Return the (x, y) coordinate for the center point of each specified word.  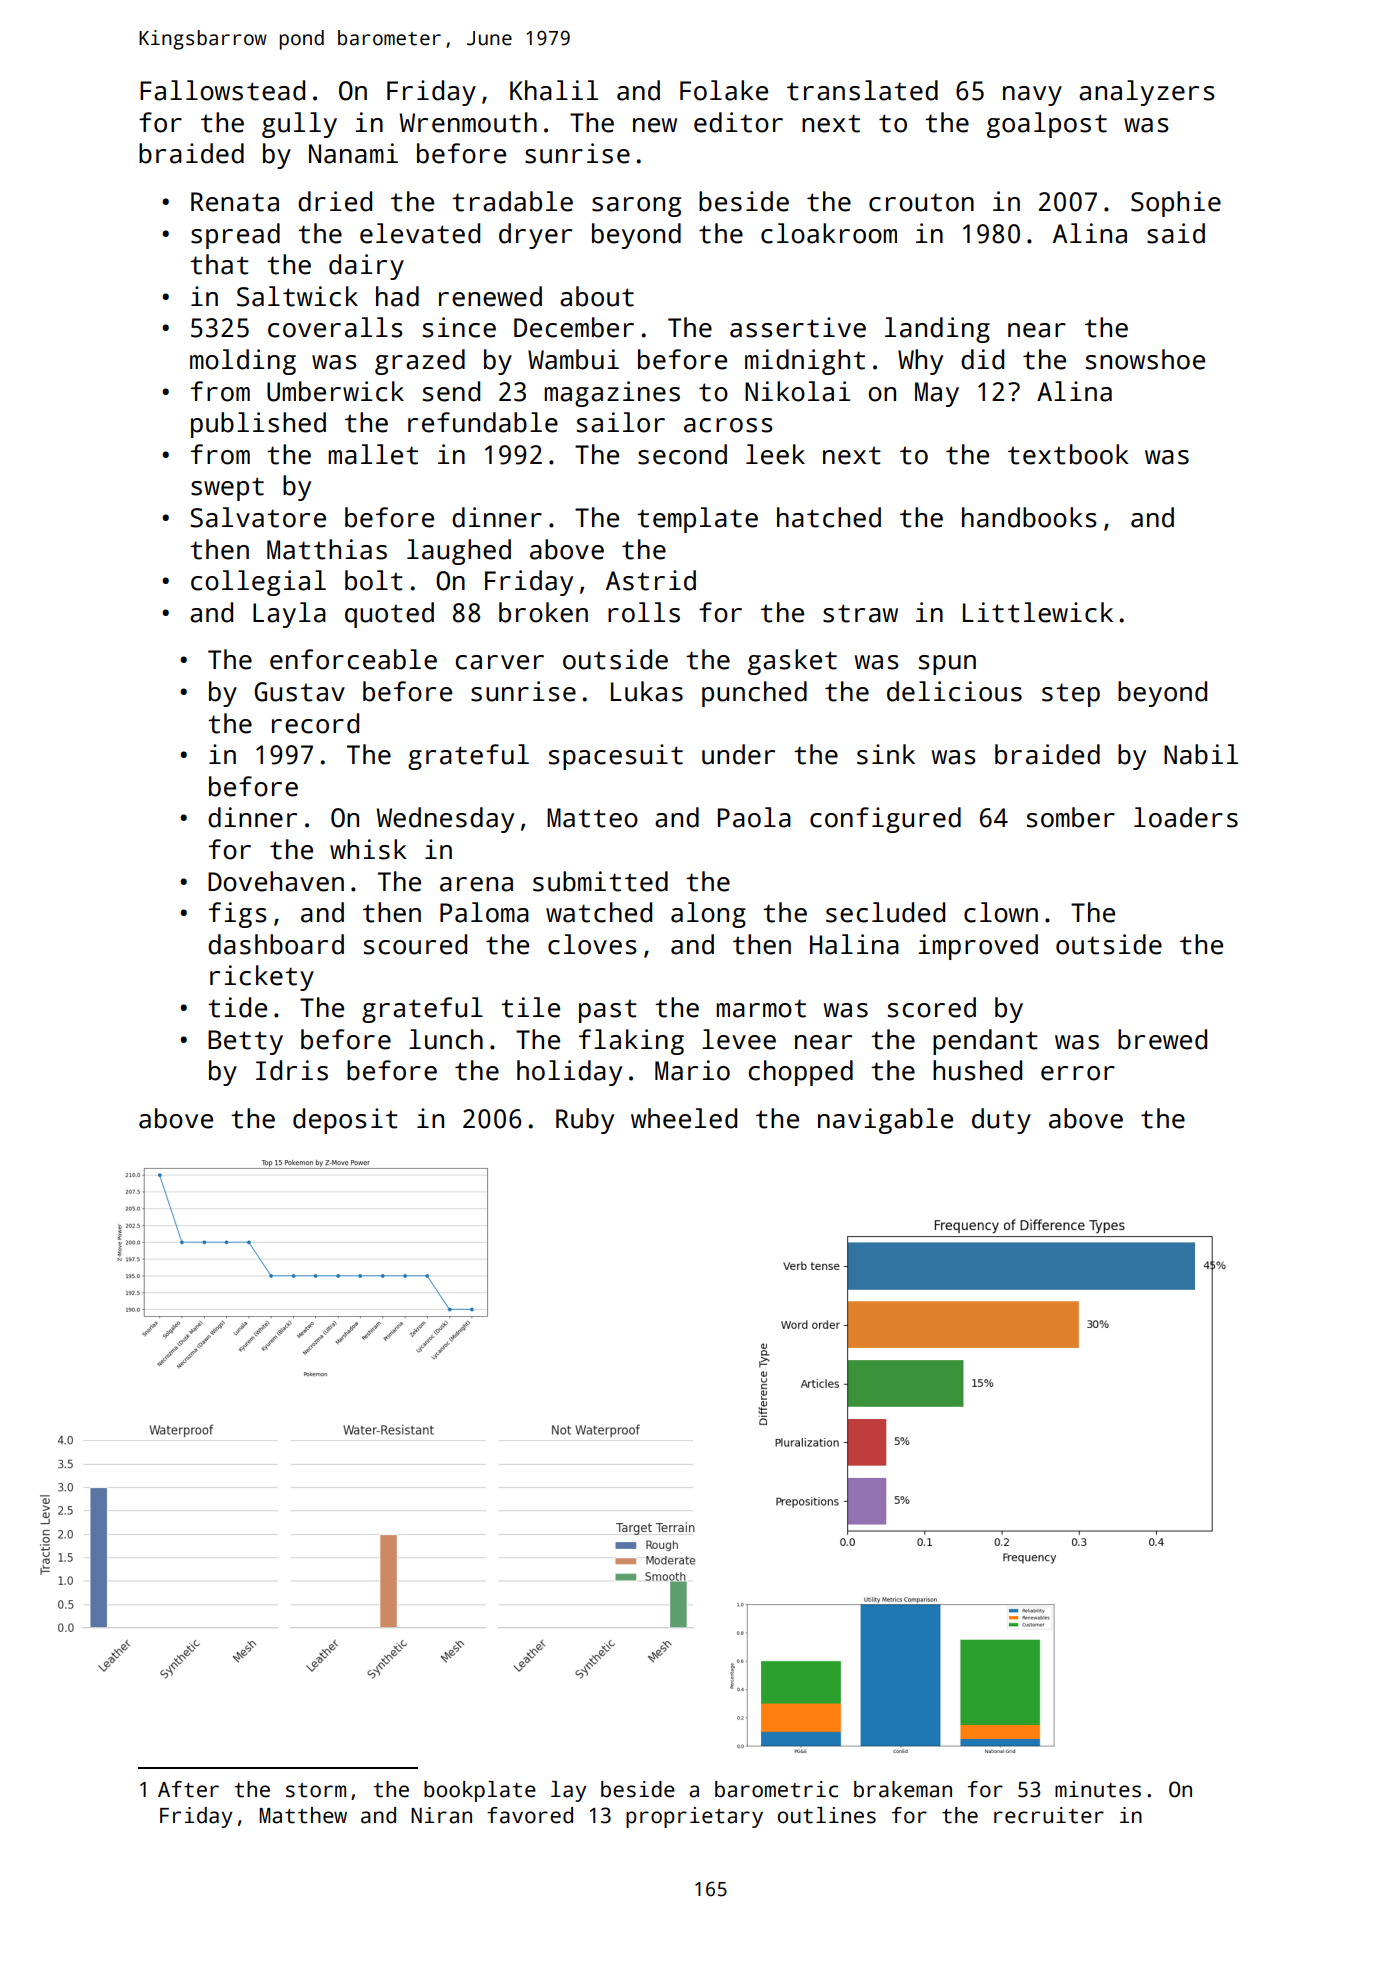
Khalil (554, 90)
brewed (1162, 1039)
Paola (754, 817)
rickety (262, 978)
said (1176, 233)
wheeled (684, 1118)
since (459, 327)
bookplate (480, 1791)
